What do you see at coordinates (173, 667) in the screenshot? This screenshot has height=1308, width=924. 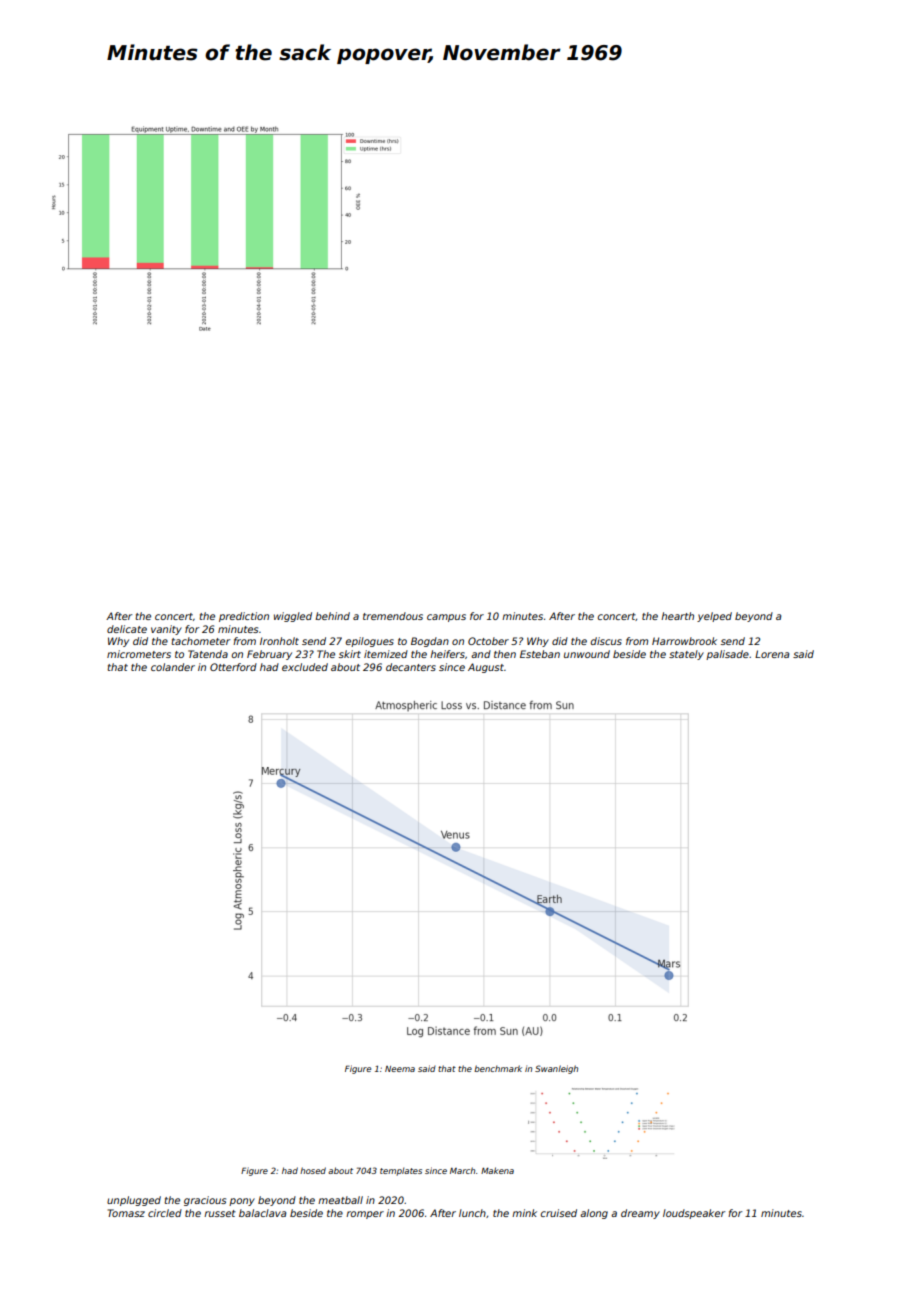 I see `colander` at bounding box center [173, 667].
